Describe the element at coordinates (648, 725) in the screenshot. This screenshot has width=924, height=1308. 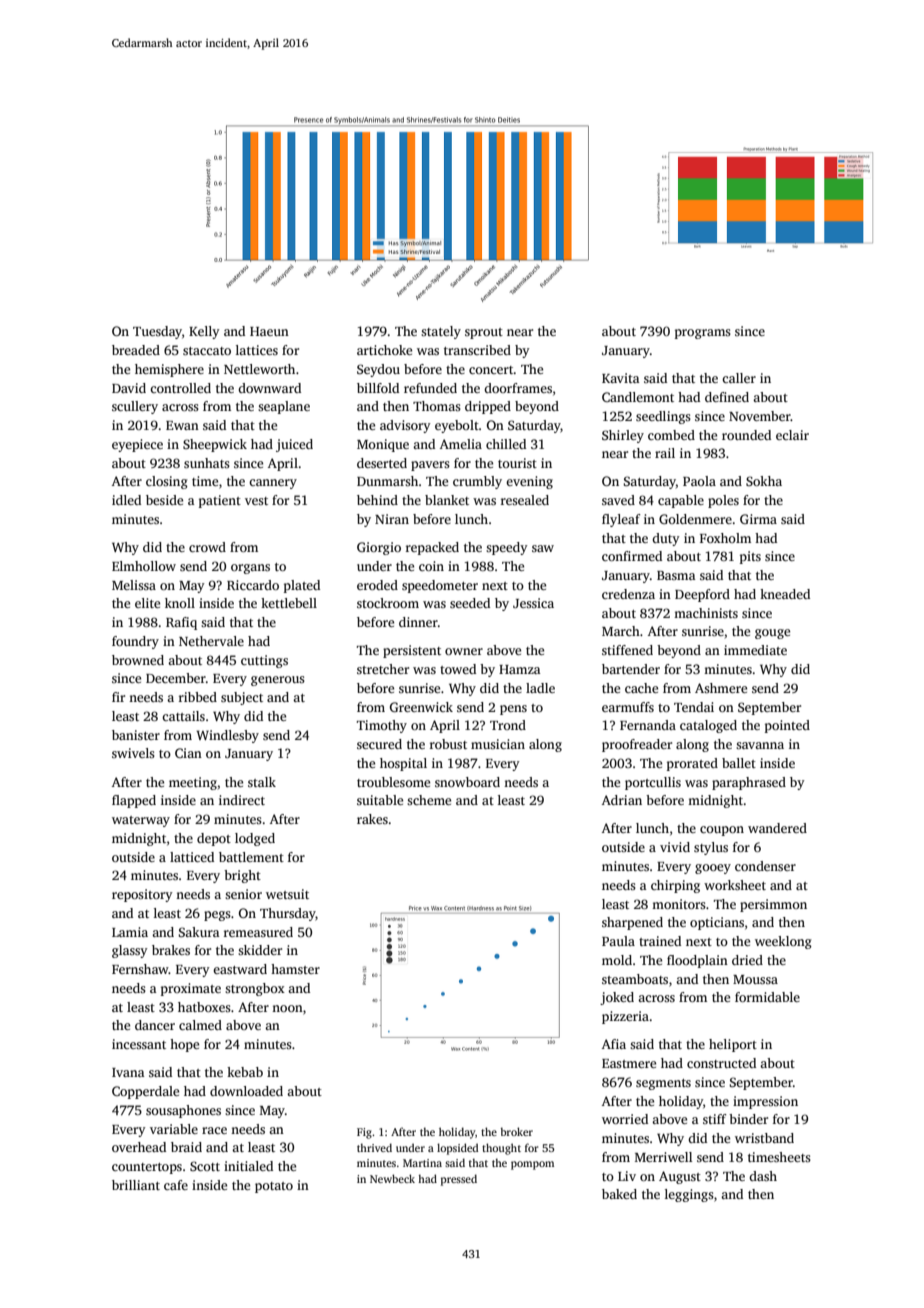
I see `Fernanda` at that location.
